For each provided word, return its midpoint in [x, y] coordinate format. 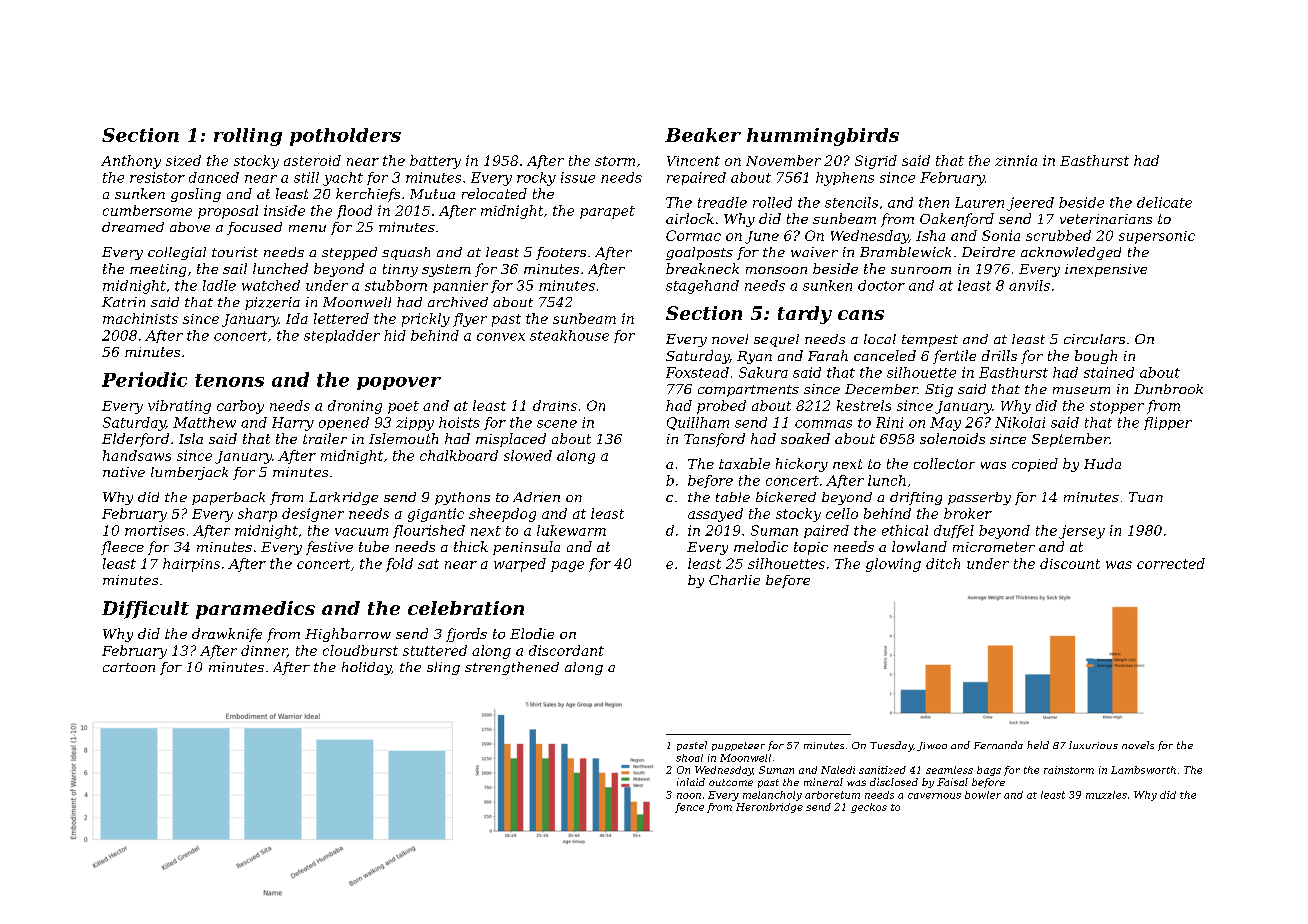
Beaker [703, 135]
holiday [366, 668]
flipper [1168, 423]
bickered [786, 497]
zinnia [1016, 160]
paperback [228, 498]
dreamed [133, 227]
